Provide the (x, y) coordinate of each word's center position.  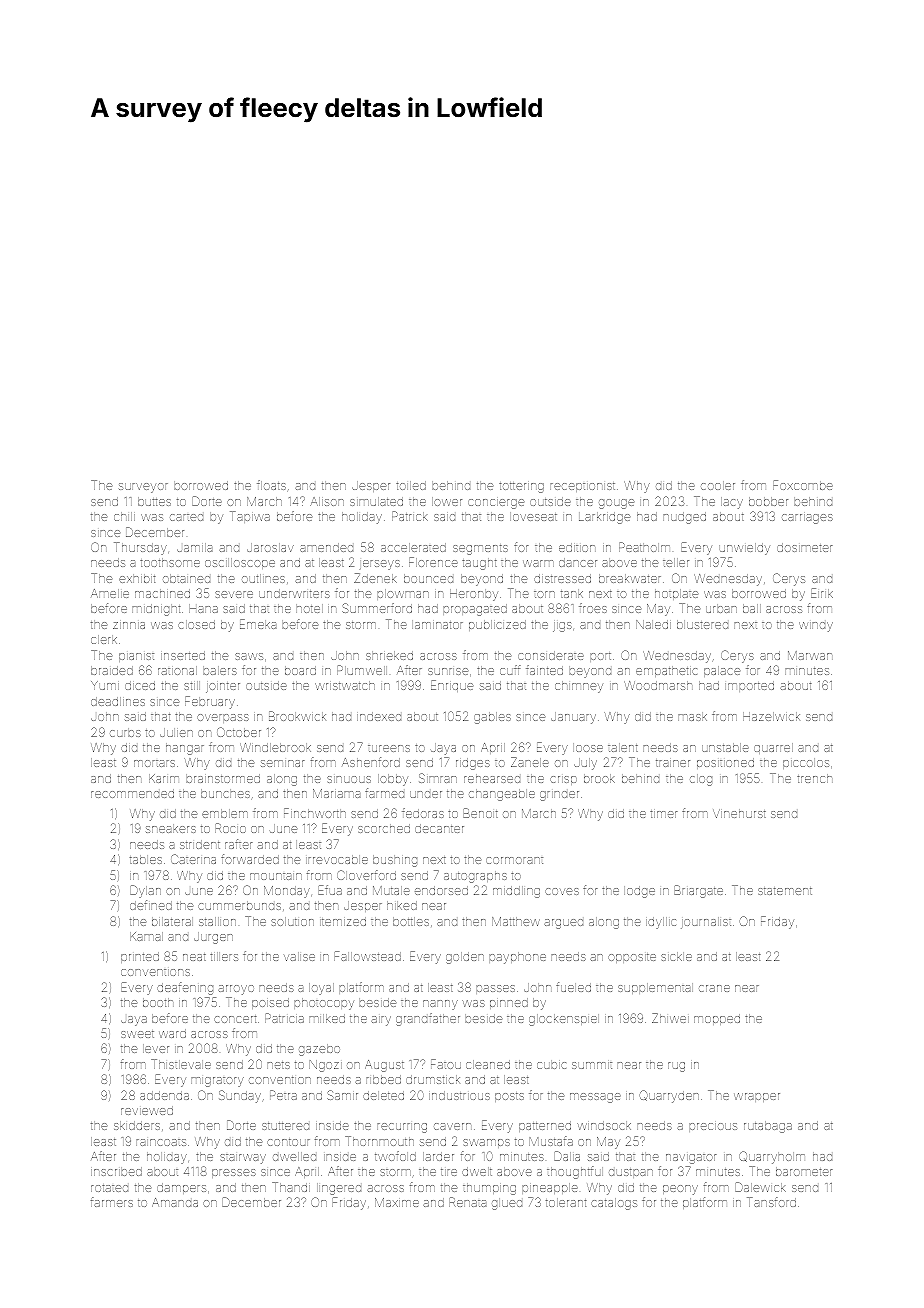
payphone (517, 958)
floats (271, 485)
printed (140, 957)
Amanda (175, 1202)
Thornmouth (379, 1141)
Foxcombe (803, 485)
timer (663, 814)
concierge (496, 504)
